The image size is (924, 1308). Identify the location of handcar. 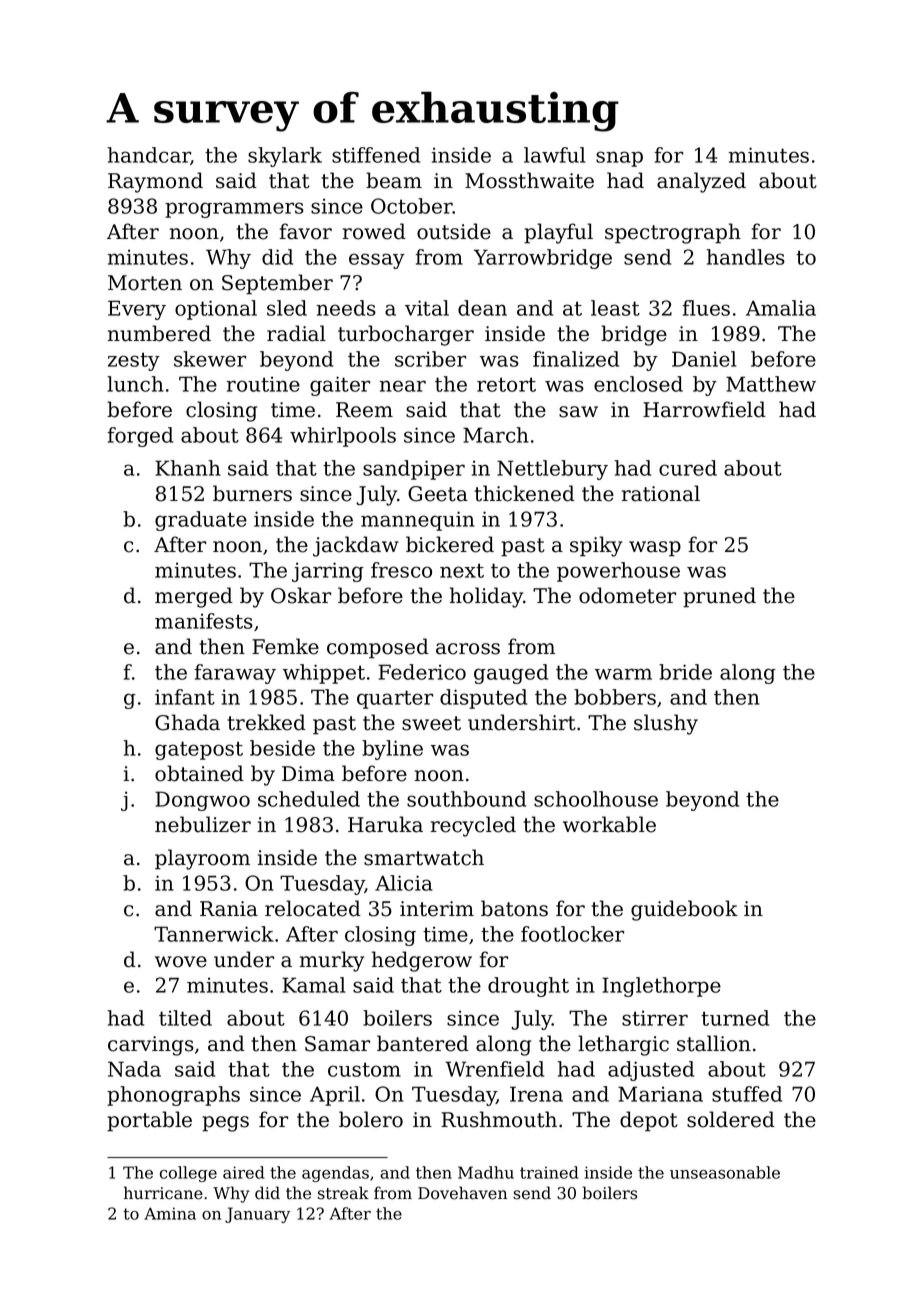
(149, 155).
